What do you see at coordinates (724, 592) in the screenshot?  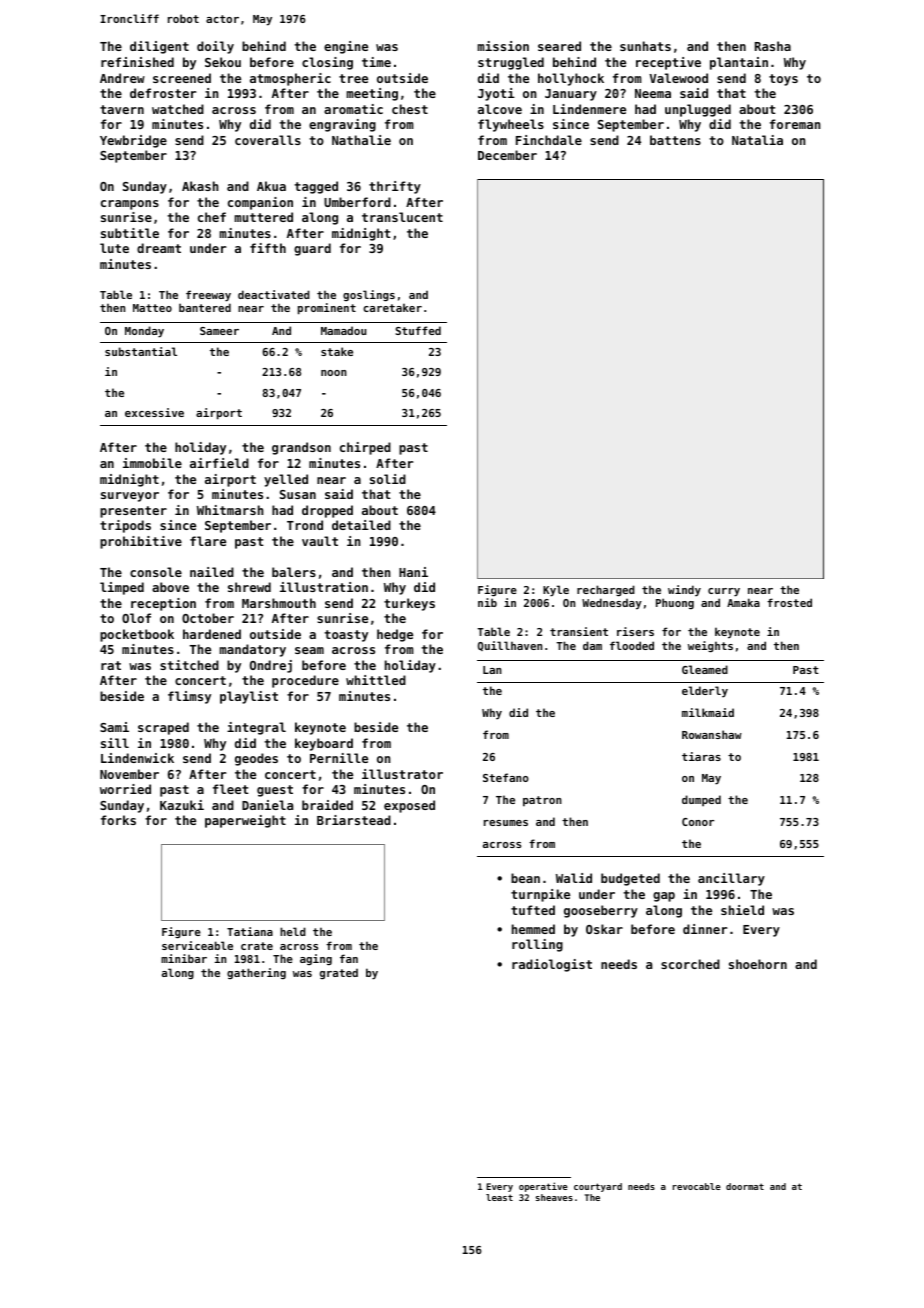 I see `curry` at bounding box center [724, 592].
